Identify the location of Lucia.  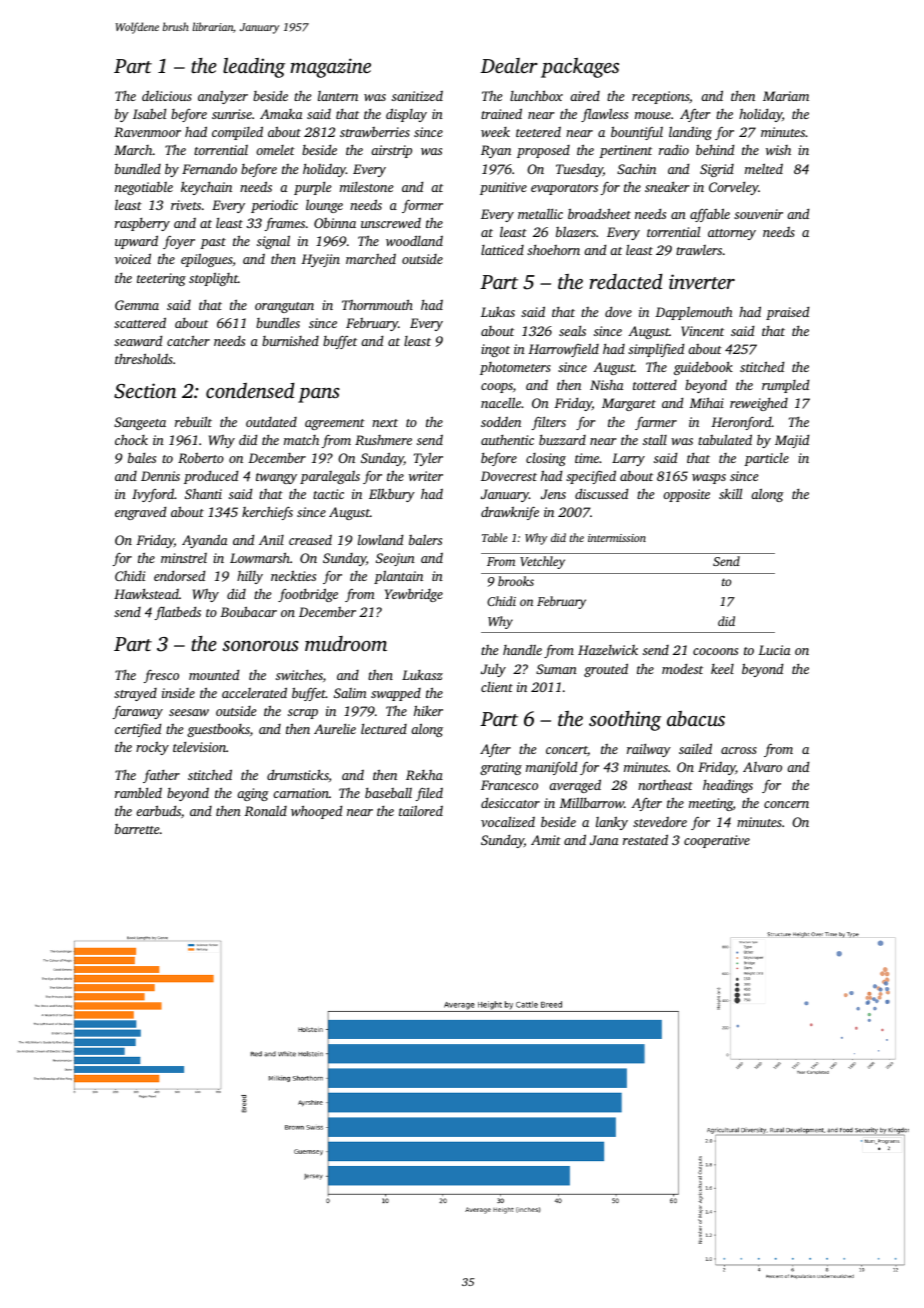
(774, 650).
